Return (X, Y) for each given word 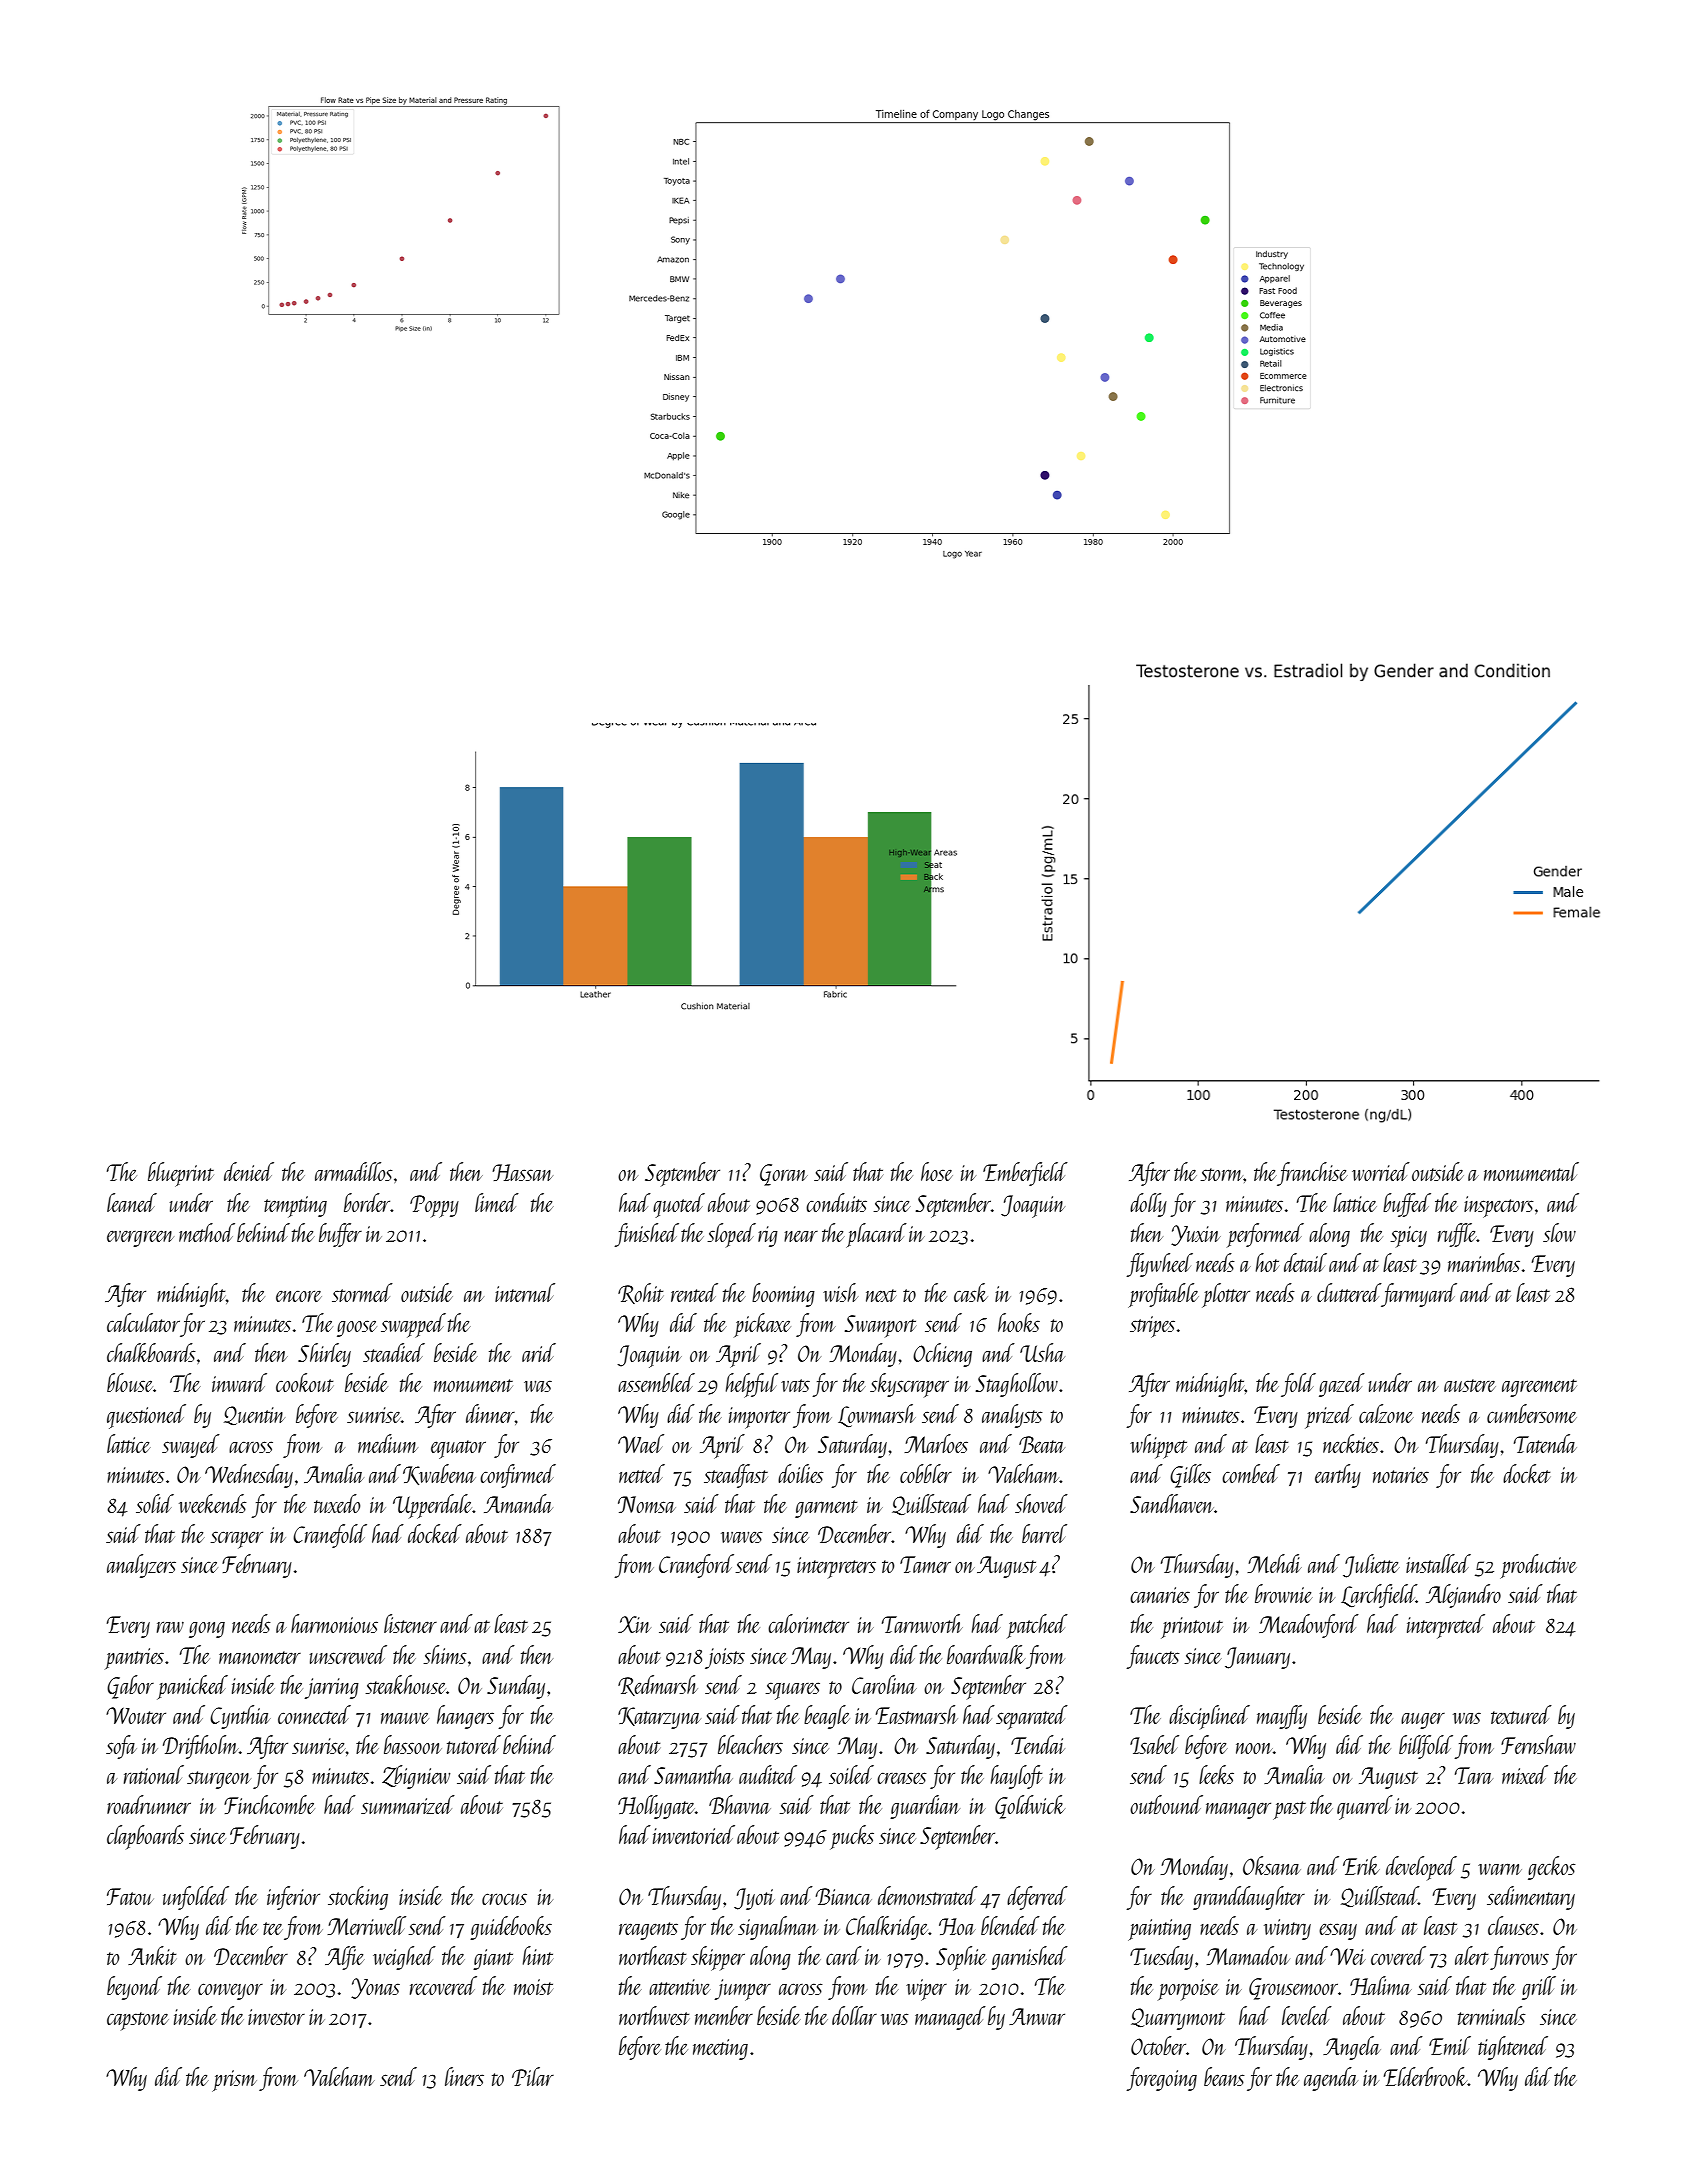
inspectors (1498, 1207)
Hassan (522, 1172)
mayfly (1282, 1717)
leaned (132, 1202)
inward (239, 1382)
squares (793, 1691)
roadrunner (149, 1804)
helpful (752, 1385)
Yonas (375, 1988)
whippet (1158, 1446)
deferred (1037, 1898)
